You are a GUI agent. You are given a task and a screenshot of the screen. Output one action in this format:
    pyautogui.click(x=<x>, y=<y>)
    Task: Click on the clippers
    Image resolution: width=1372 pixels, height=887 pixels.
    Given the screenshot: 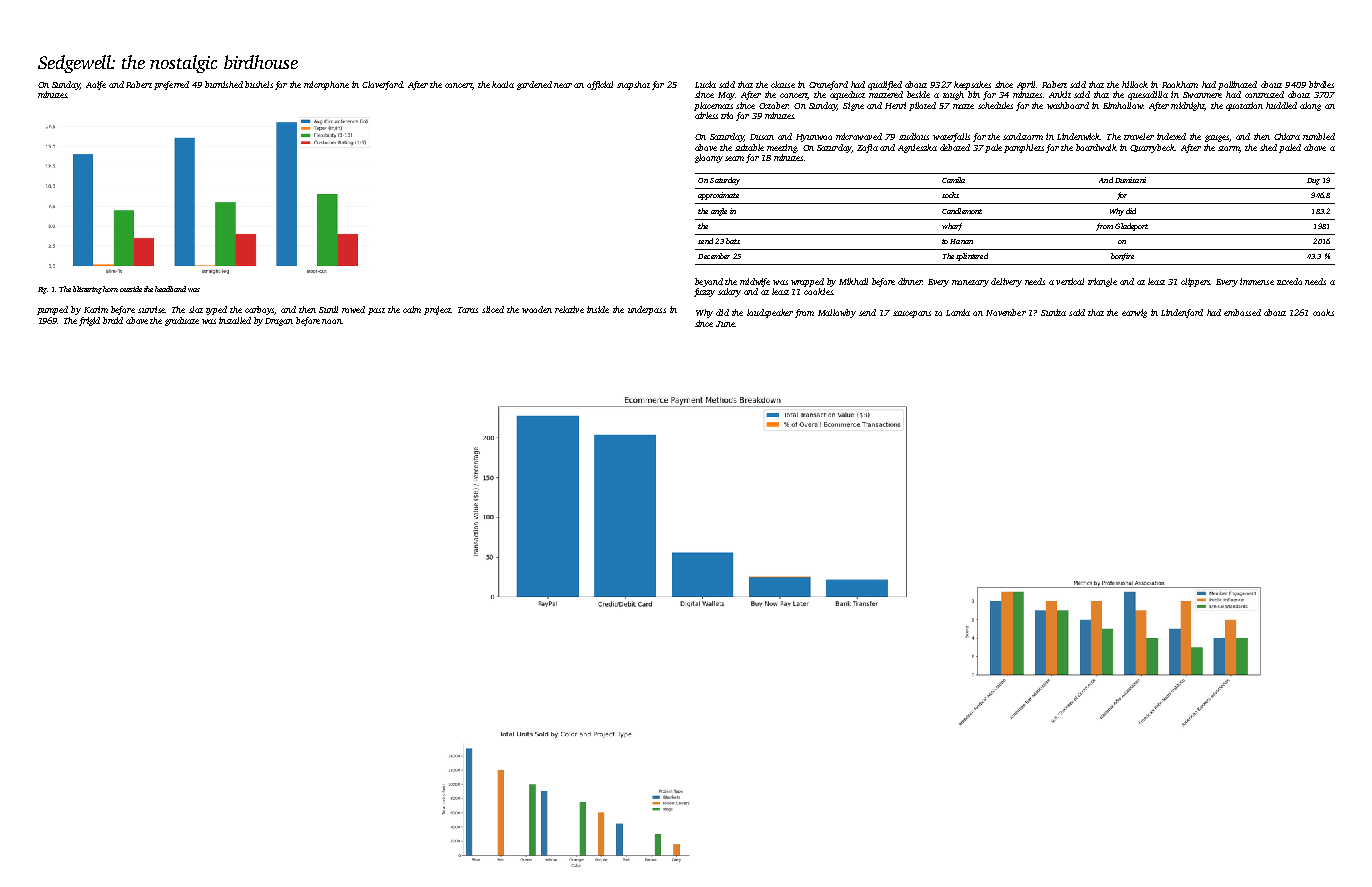 What is the action you would take?
    pyautogui.click(x=1195, y=282)
